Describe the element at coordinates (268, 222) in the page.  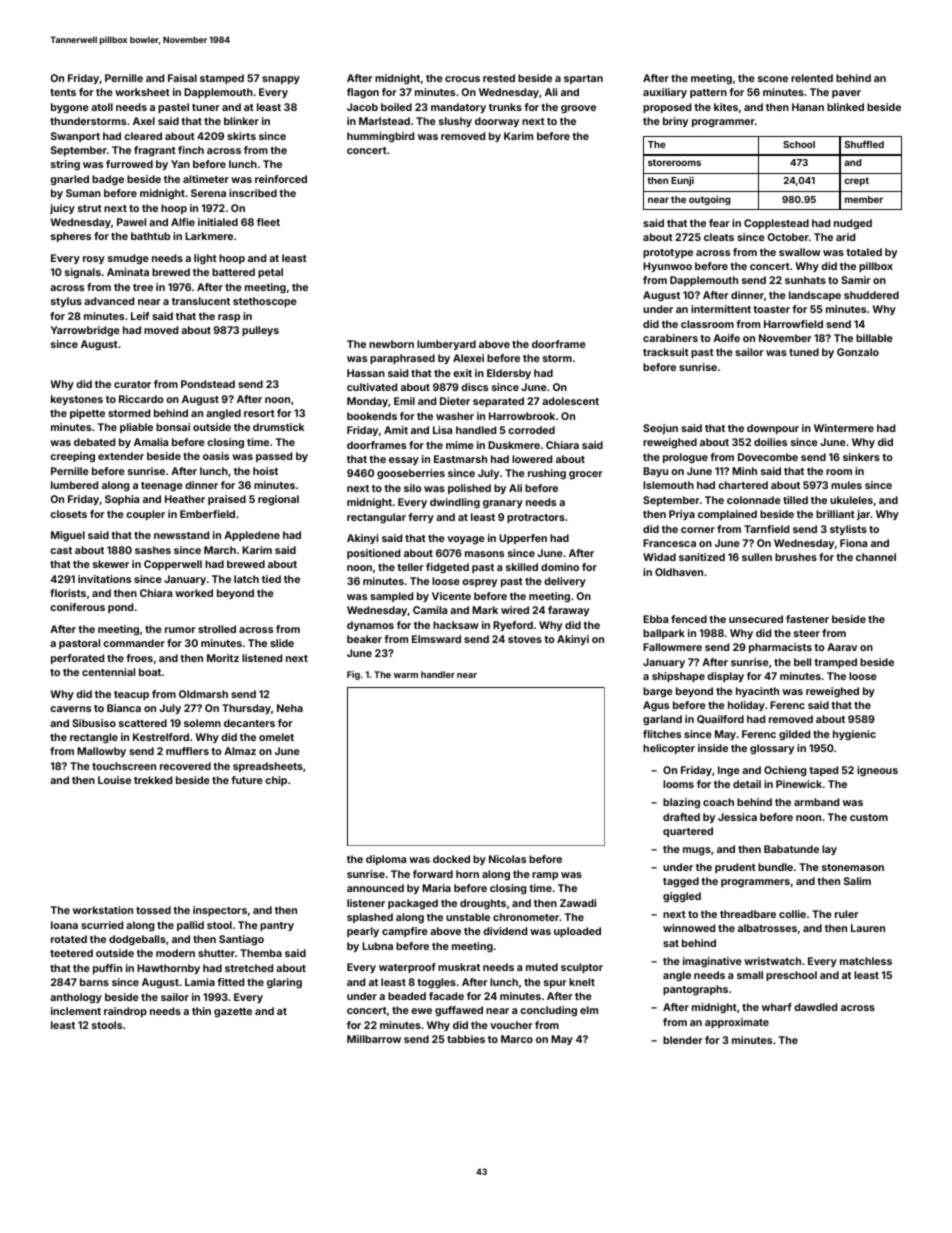
I see `fleet` at that location.
